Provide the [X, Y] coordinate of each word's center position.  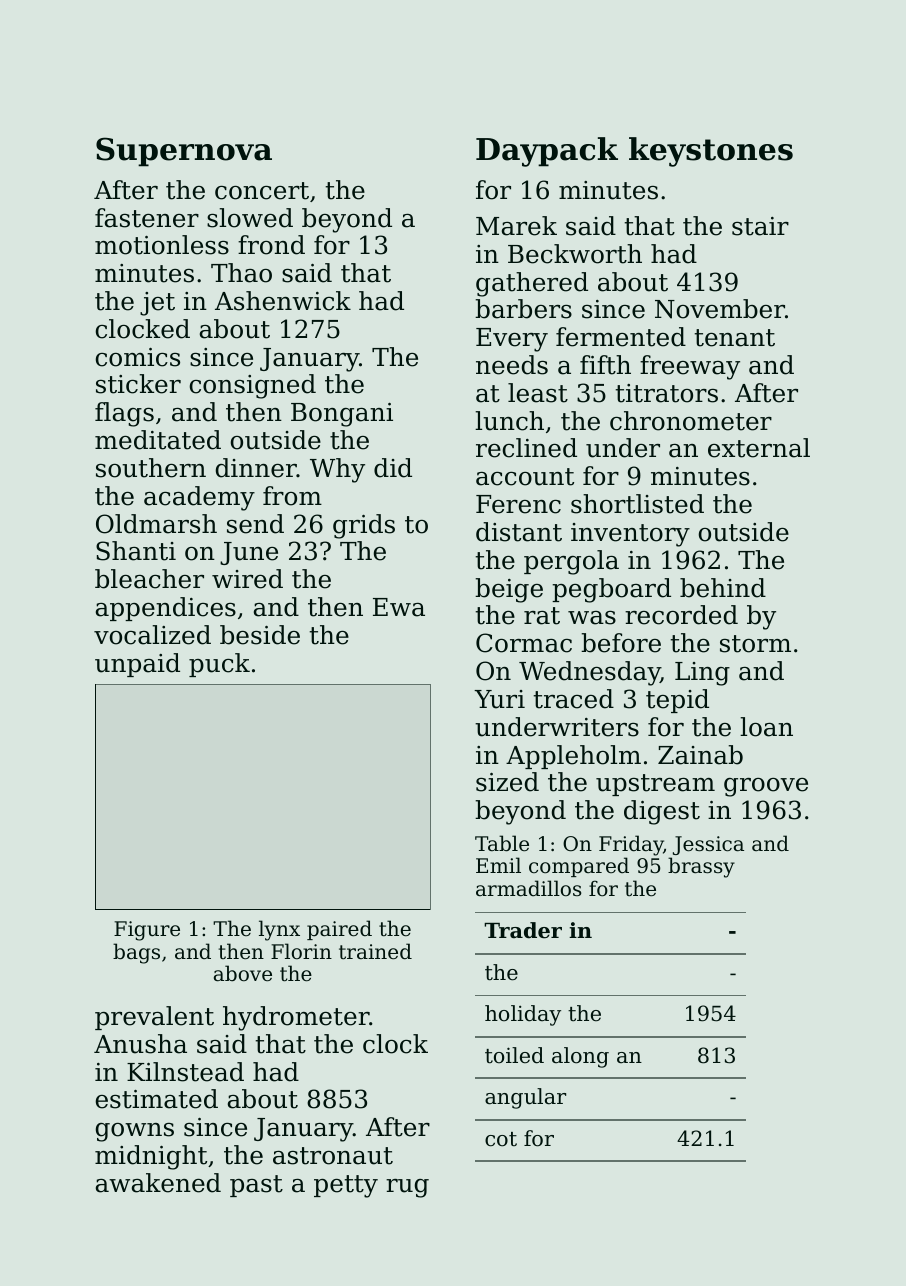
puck [219, 665]
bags [136, 953]
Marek [516, 226]
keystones [711, 152]
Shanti [136, 551]
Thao [241, 273]
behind [723, 588]
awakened [158, 1183]
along [580, 1057]
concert [262, 191]
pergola [571, 562]
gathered [532, 284]
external [759, 448]
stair [760, 226]
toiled [514, 1055]
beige [509, 590]
